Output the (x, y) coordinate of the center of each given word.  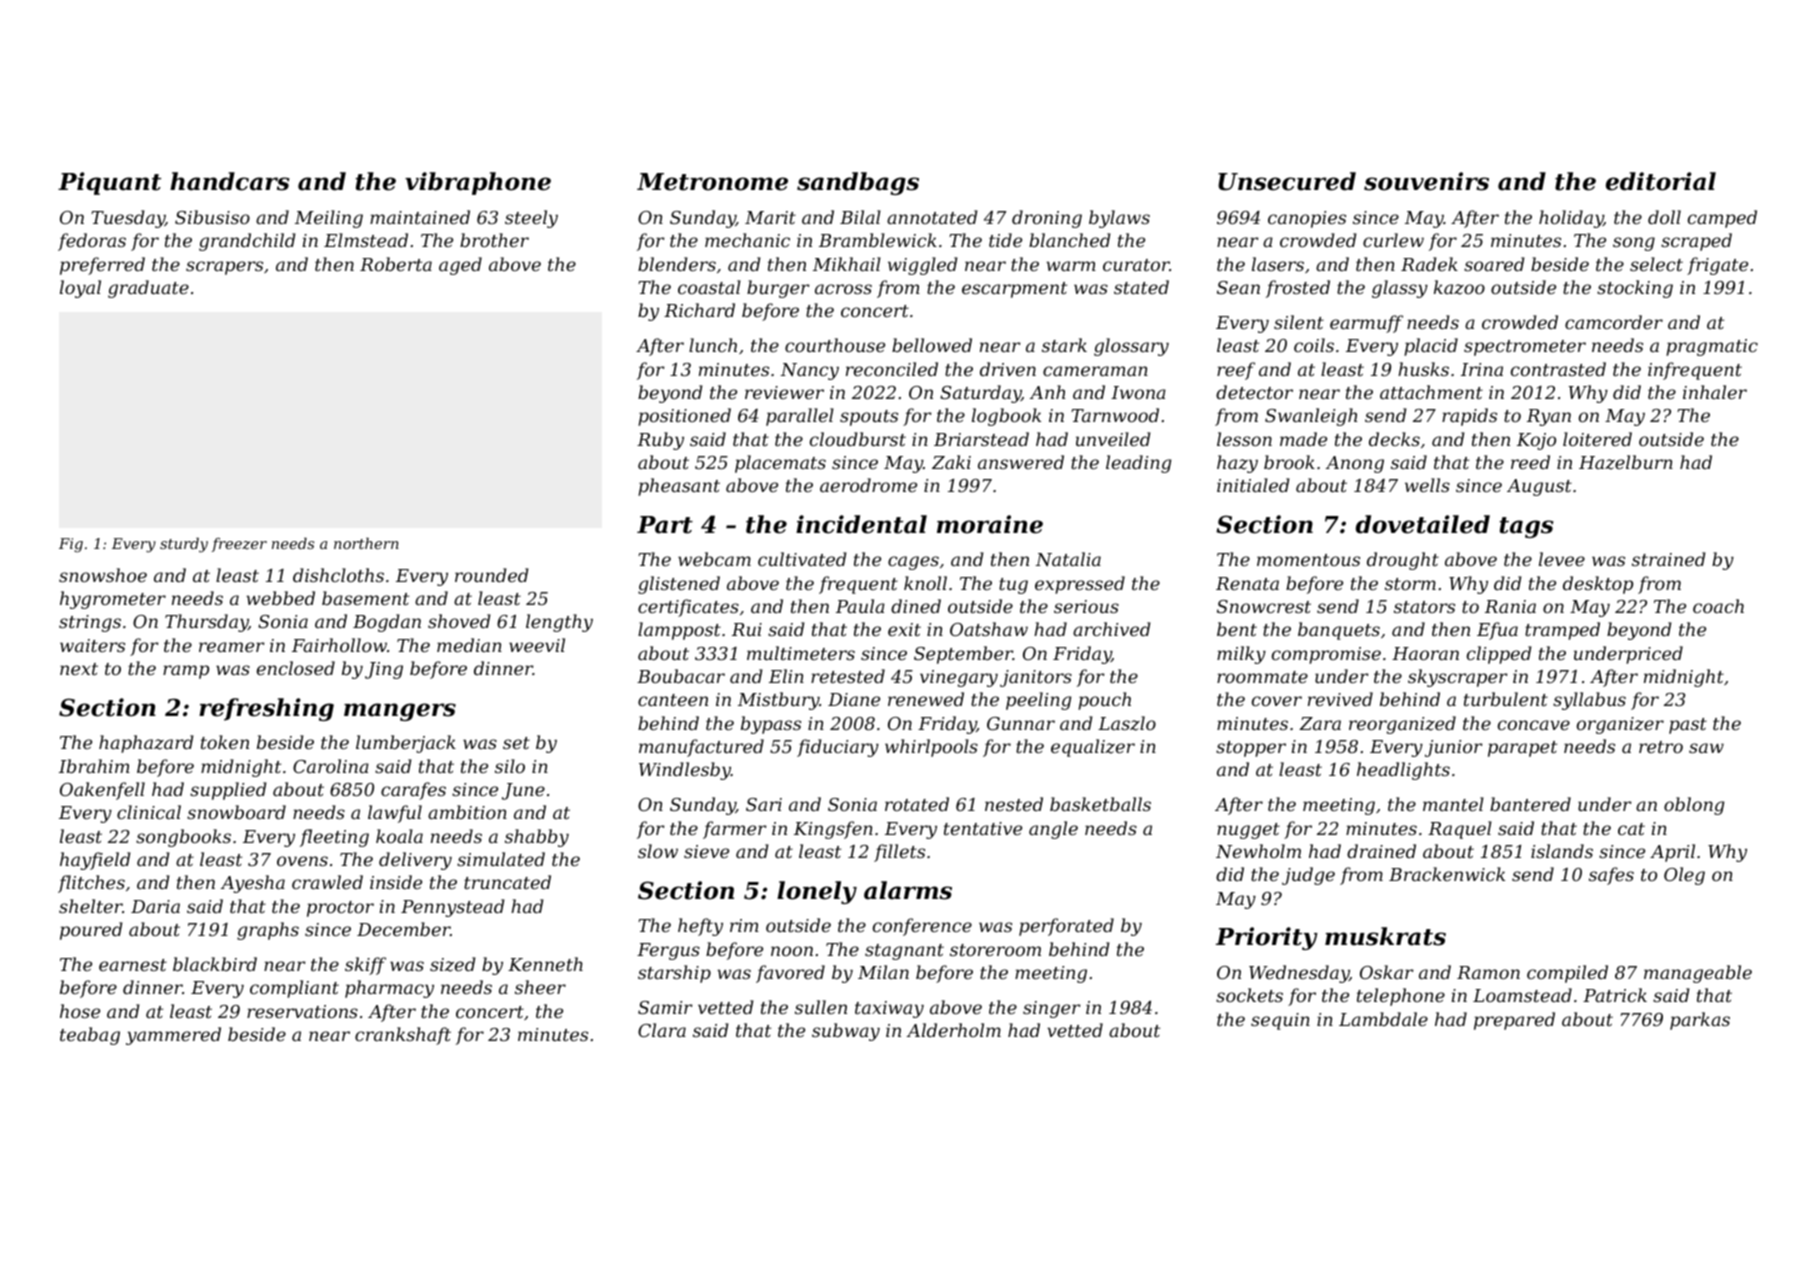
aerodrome (868, 485)
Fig (71, 545)
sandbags (858, 183)
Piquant (109, 183)
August (1539, 487)
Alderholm (954, 1030)
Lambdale (1383, 1019)
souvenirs (1426, 181)
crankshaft (403, 1036)
